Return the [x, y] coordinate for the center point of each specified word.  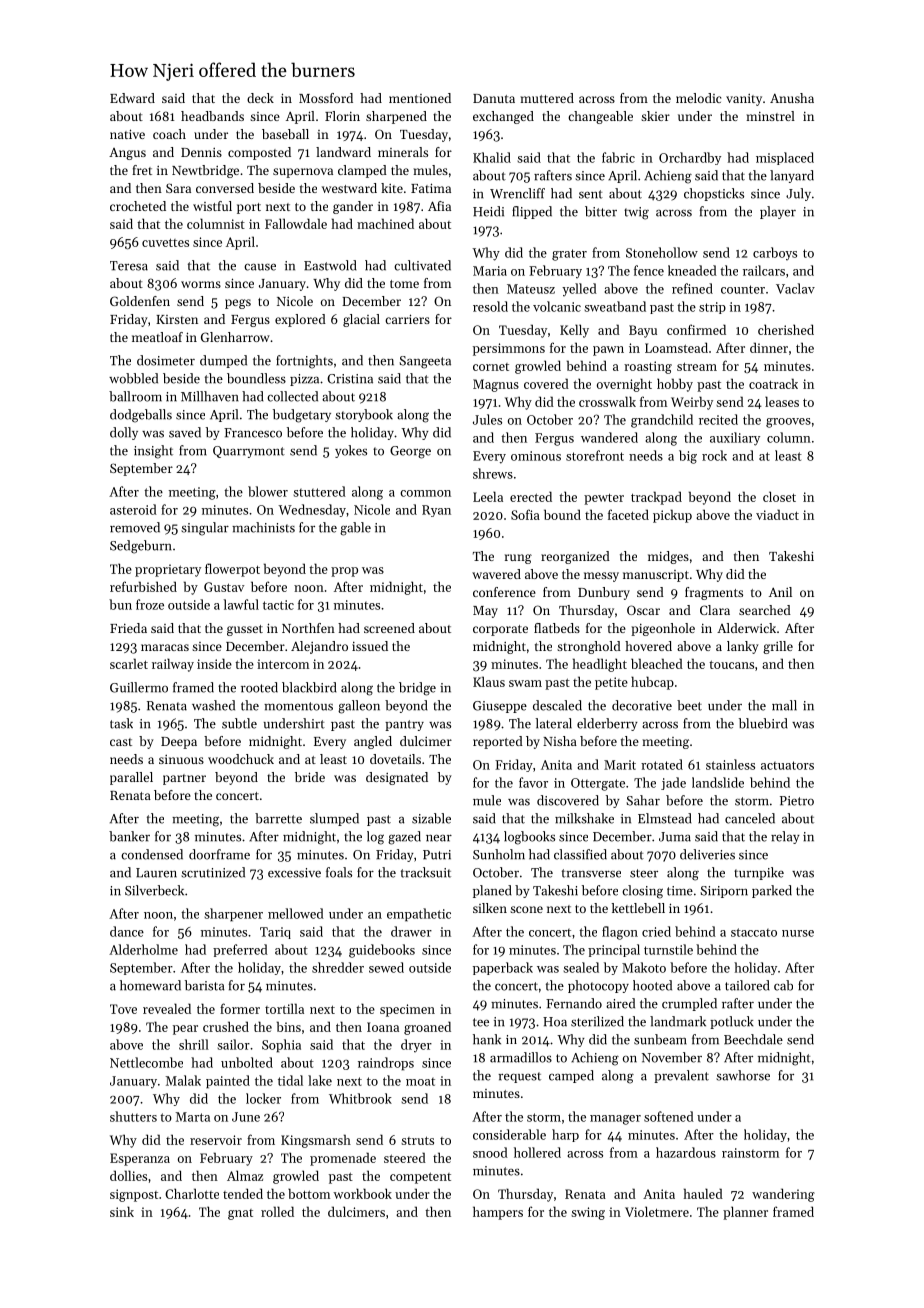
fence [649, 270]
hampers [498, 1213]
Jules [487, 419]
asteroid [133, 509]
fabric [618, 157]
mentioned [420, 98]
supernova [303, 173]
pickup [672, 516]
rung [518, 559]
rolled [277, 1211]
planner [745, 1213]
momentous [298, 706]
